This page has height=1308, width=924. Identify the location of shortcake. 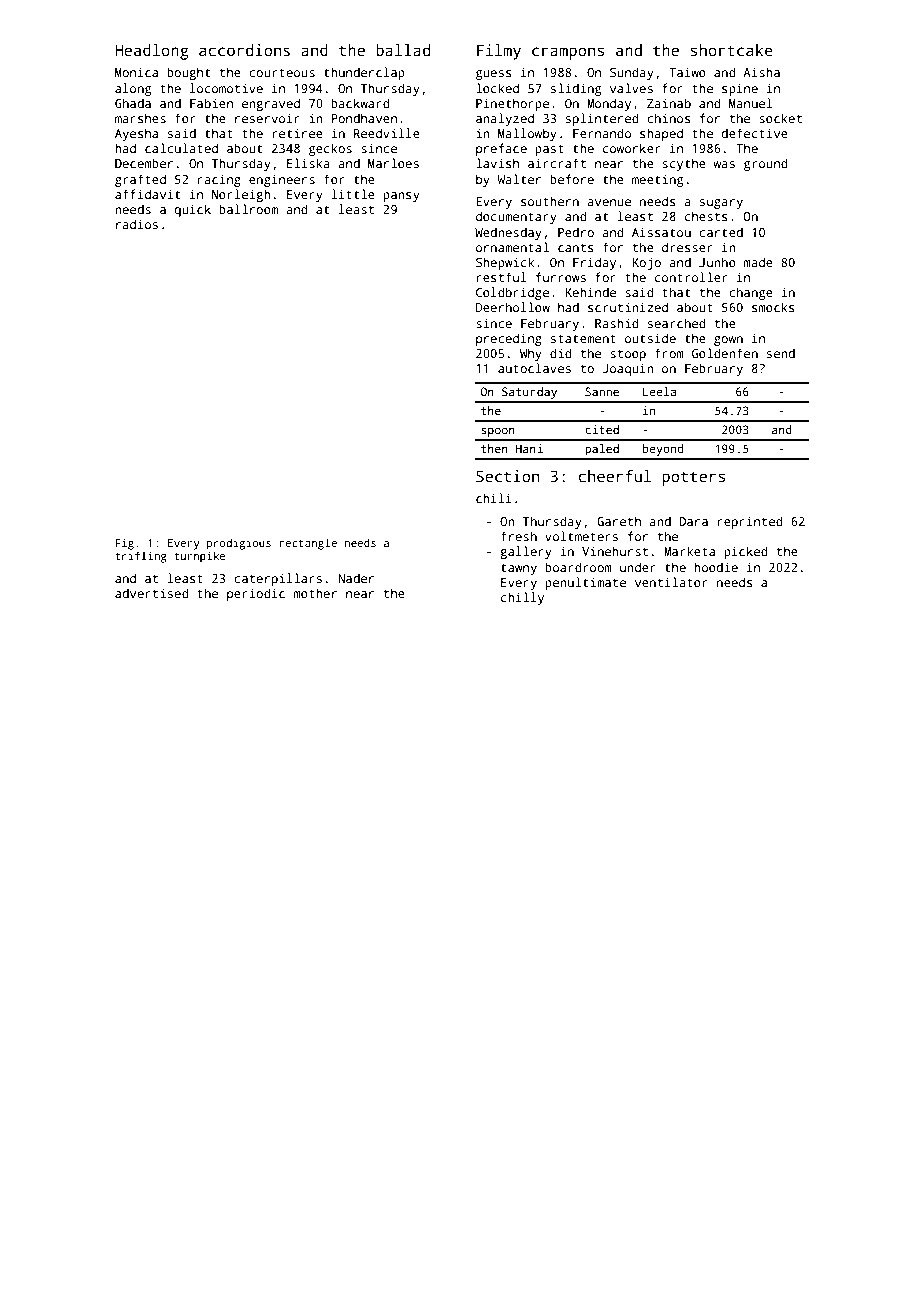
(732, 50).
